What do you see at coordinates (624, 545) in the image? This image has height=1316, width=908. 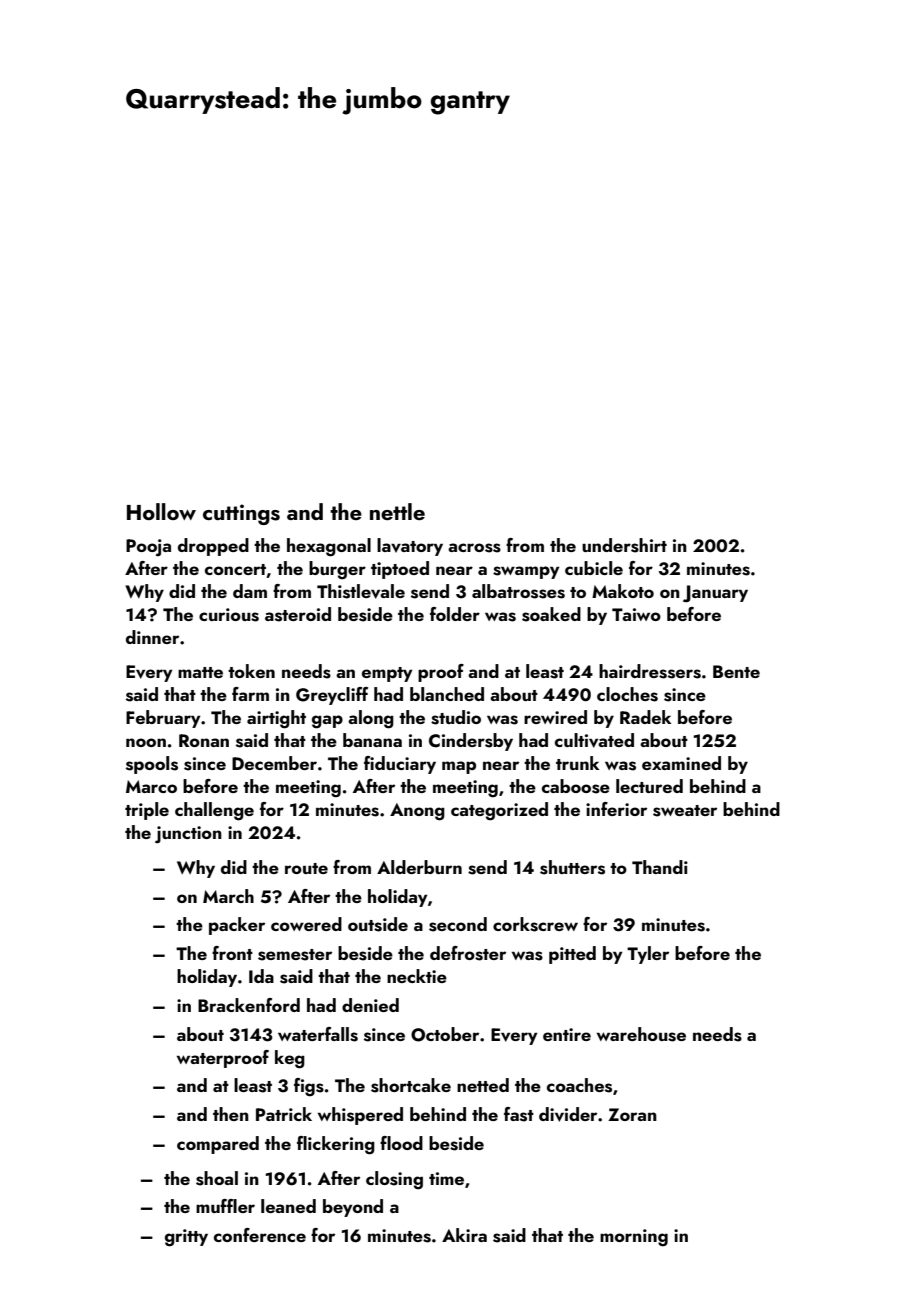 I see `undershirt` at bounding box center [624, 545].
